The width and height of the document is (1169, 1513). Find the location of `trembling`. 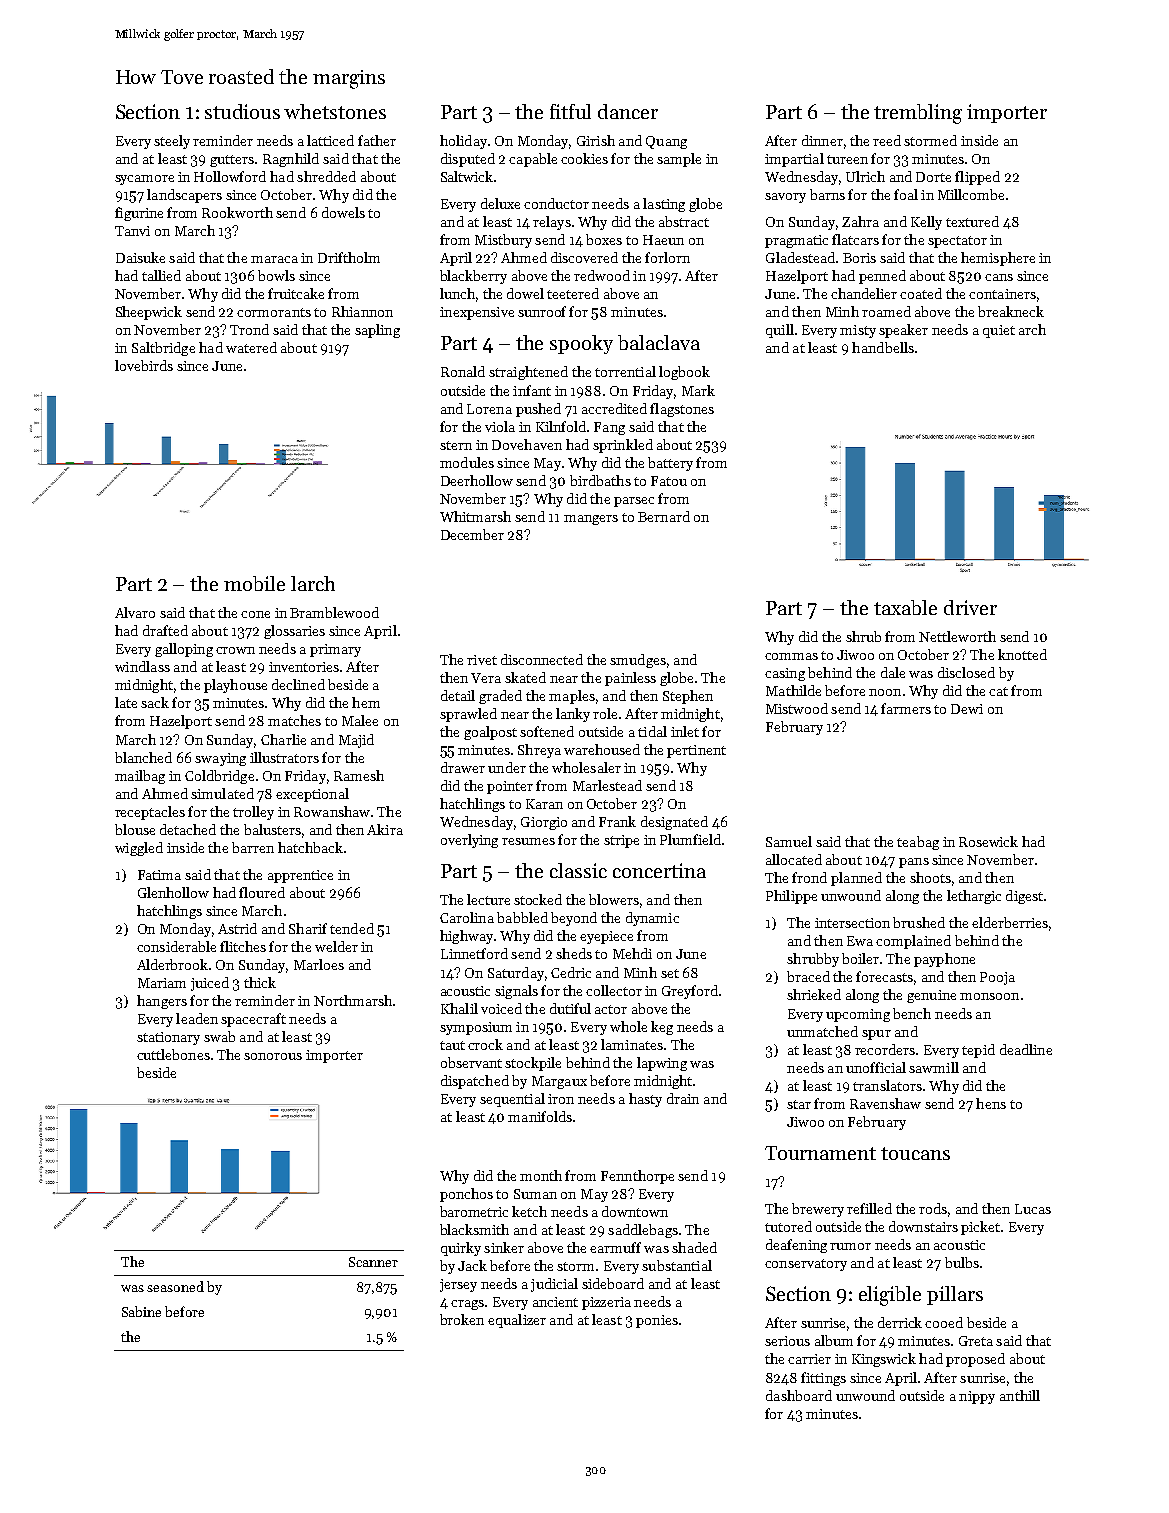

trembling is located at coordinates (918, 114).
